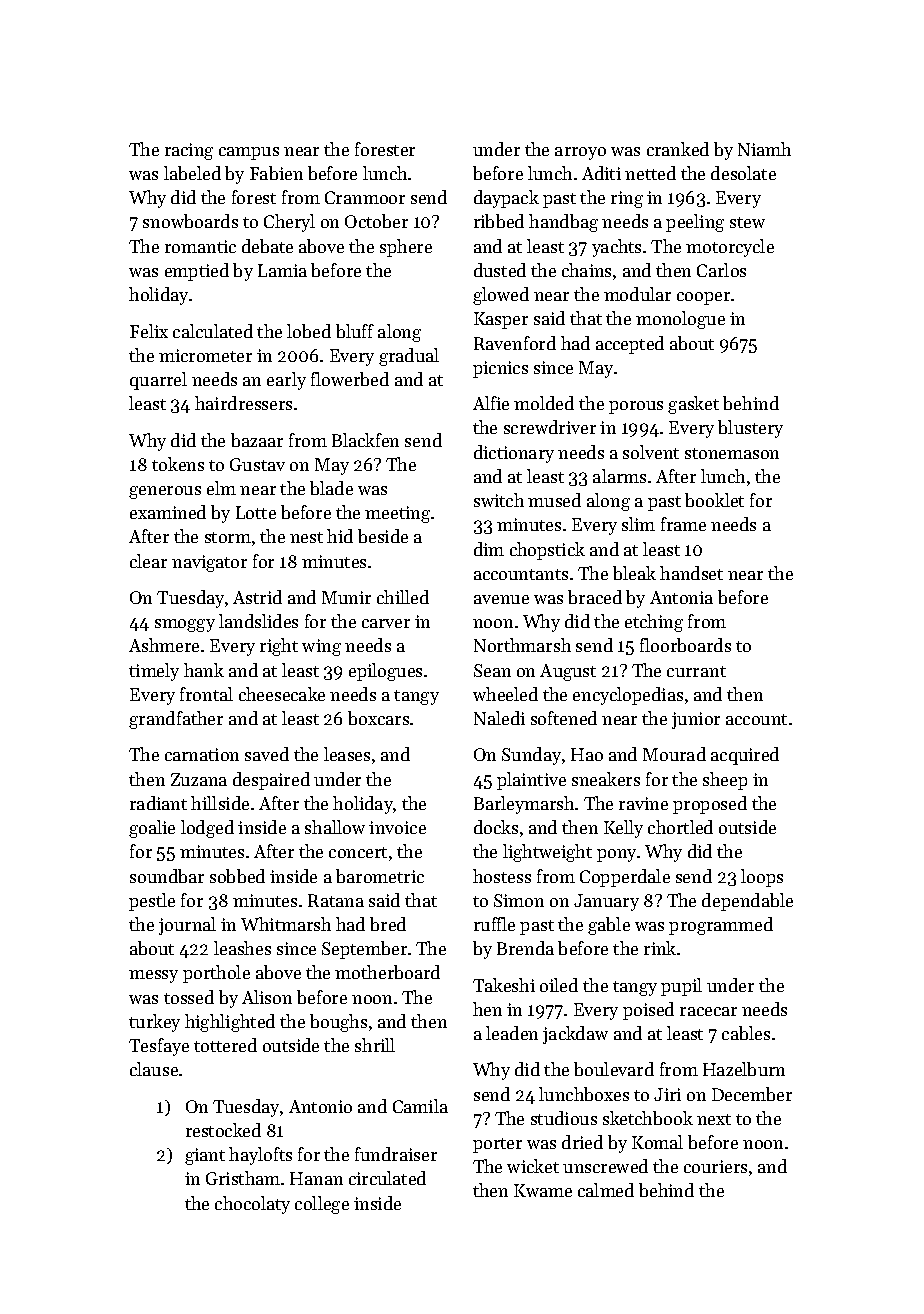 The width and height of the screenshot is (924, 1314). Describe the element at coordinates (764, 149) in the screenshot. I see `Niamh` at that location.
